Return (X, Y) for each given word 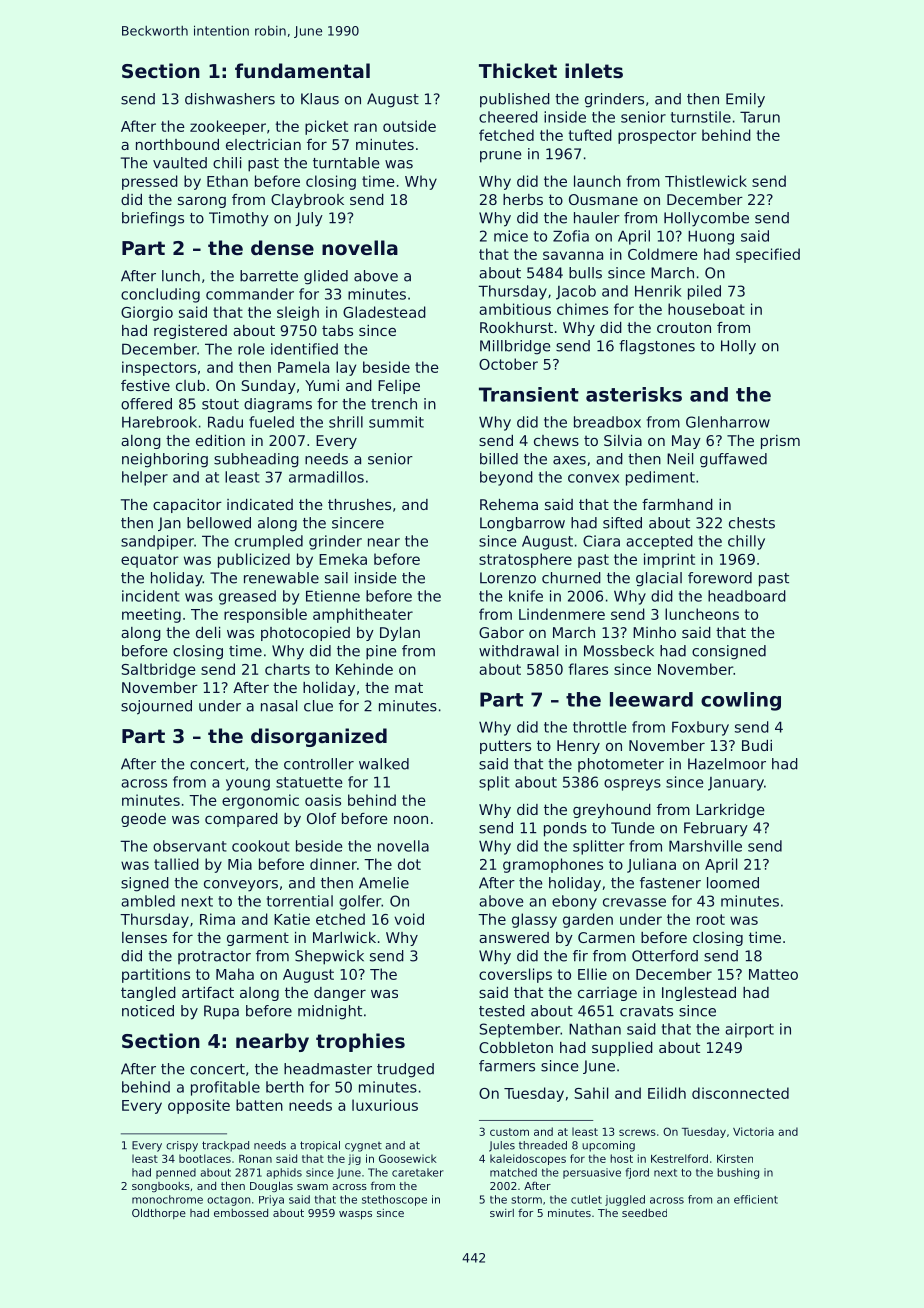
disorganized (319, 737)
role (251, 349)
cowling (741, 701)
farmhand (677, 504)
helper (145, 478)
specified (768, 255)
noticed (148, 1011)
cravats (646, 1011)
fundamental (302, 70)
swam (312, 1187)
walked (384, 764)
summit (396, 422)
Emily (745, 100)
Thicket (518, 71)
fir (580, 955)
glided (326, 277)
